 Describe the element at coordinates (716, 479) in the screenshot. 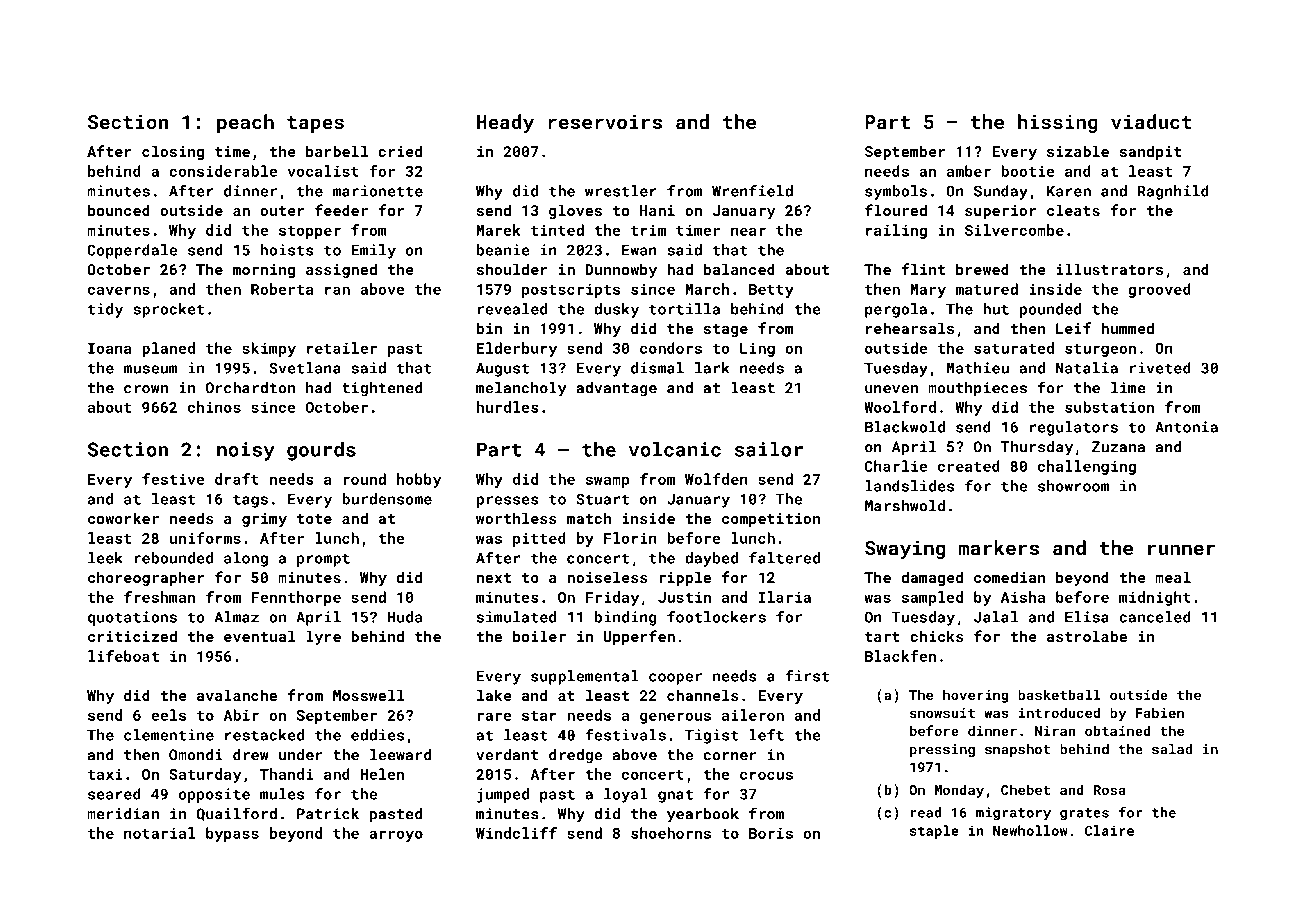

I see `Wolfden` at that location.
